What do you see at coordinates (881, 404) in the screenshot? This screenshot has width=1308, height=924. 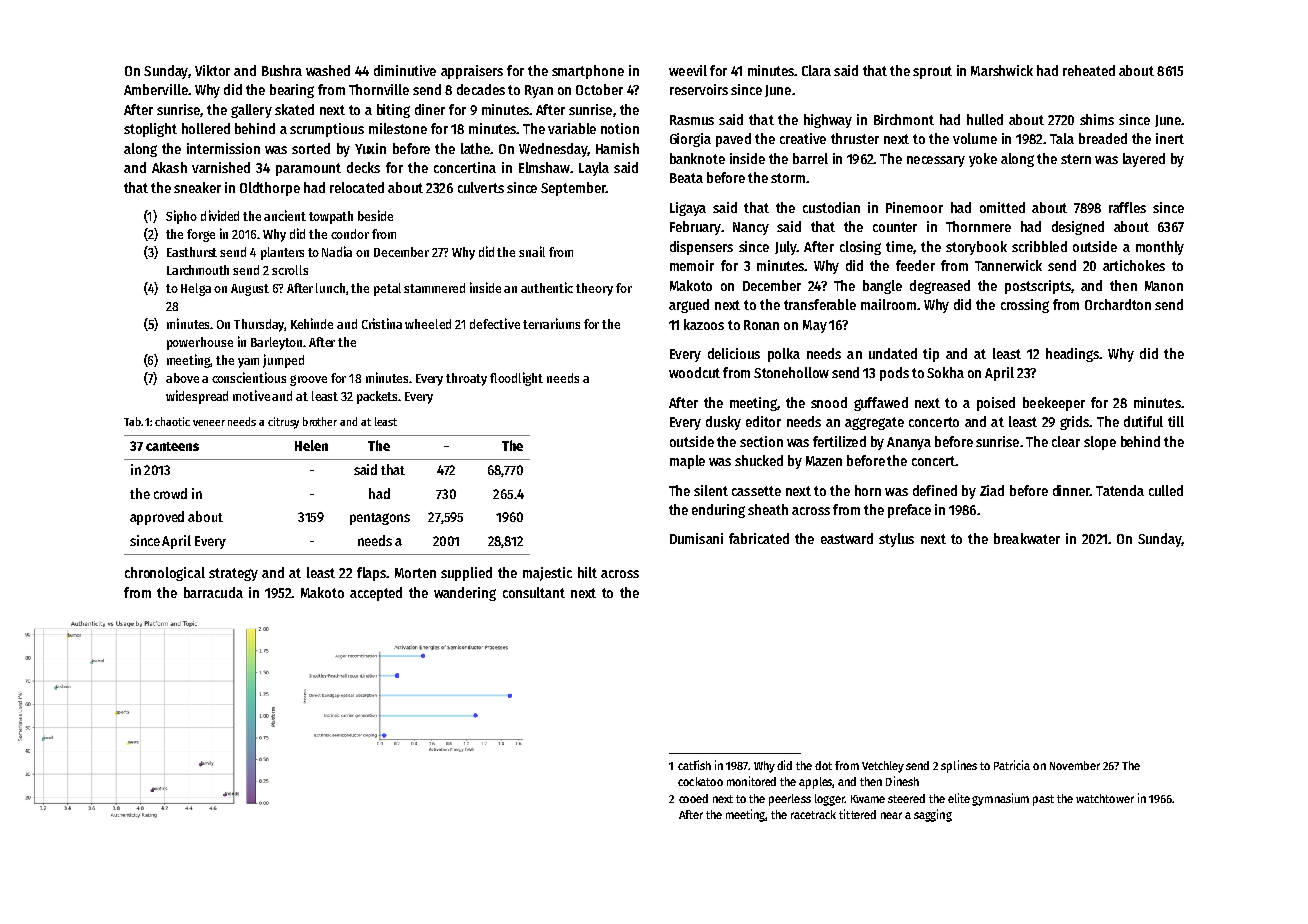 I see `guffawed` at bounding box center [881, 404].
